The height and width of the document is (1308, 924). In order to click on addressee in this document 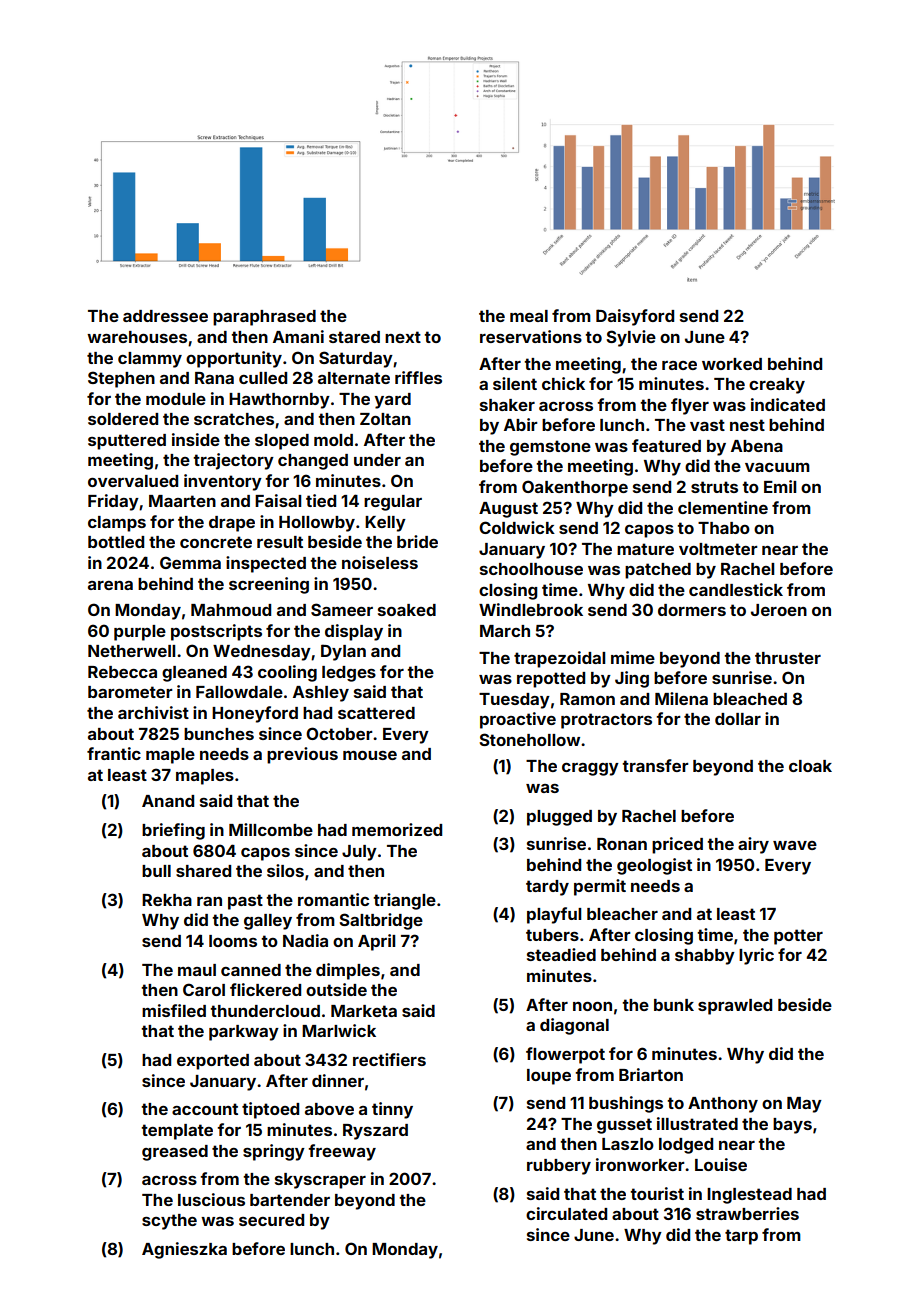, I will do `click(165, 316)`.
